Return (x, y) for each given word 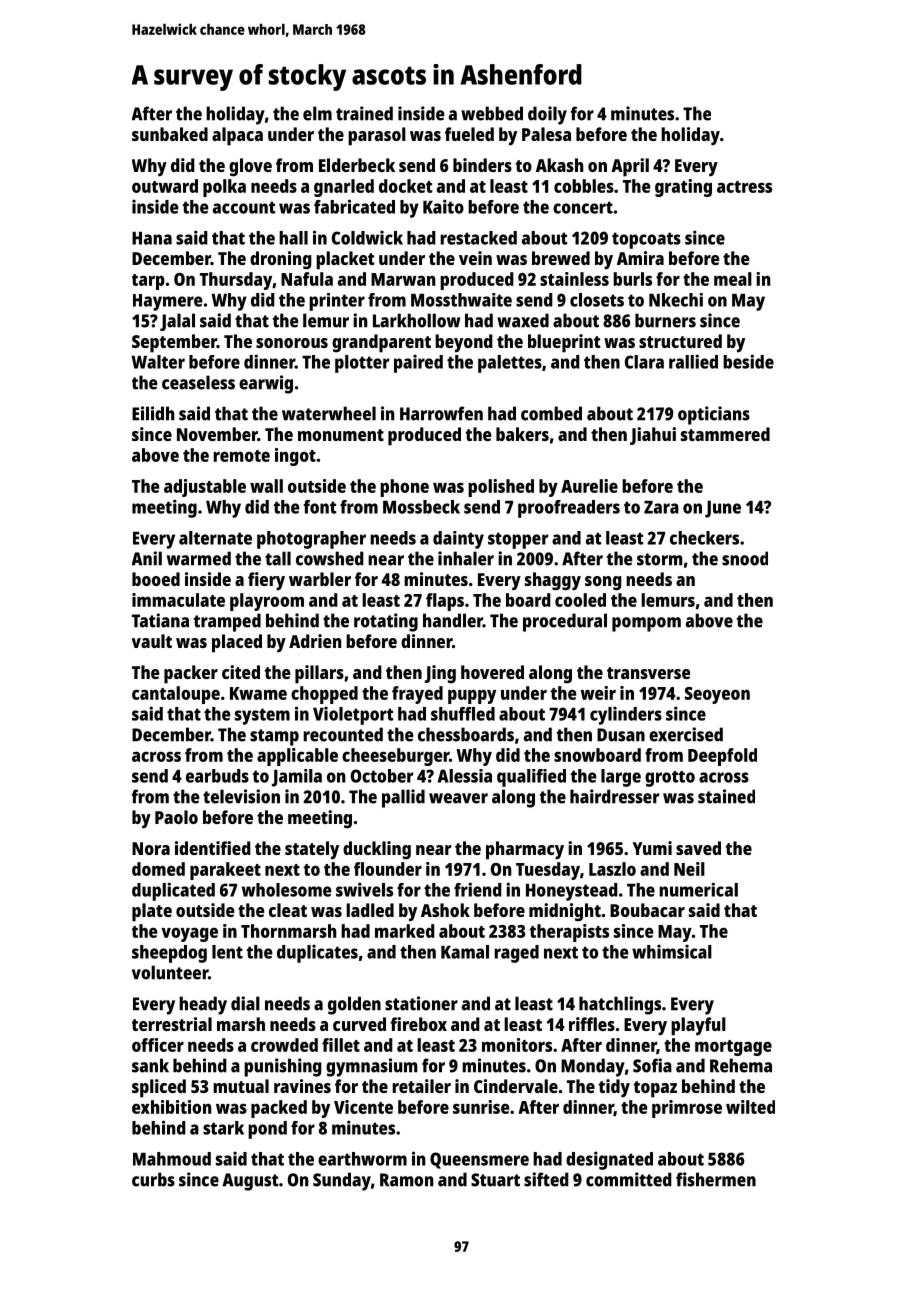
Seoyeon (717, 695)
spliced (159, 1088)
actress (744, 187)
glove (250, 167)
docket (405, 186)
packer (191, 674)
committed (629, 1179)
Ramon (406, 1180)
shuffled (463, 714)
